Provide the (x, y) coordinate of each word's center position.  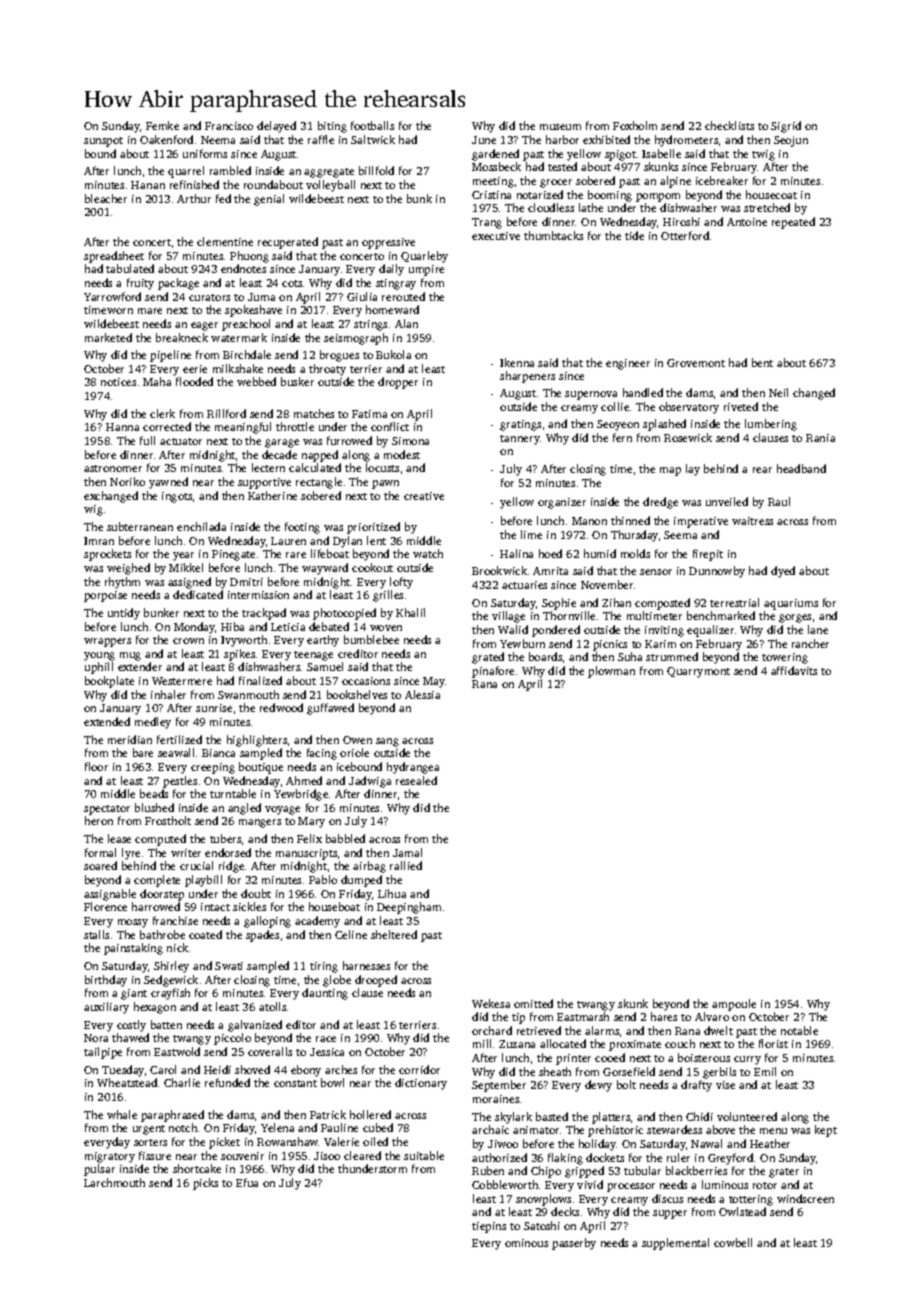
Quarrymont (698, 672)
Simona (410, 441)
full (147, 440)
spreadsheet (114, 257)
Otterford (685, 235)
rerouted (403, 296)
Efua (247, 1182)
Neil (778, 392)
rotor (765, 1185)
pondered (556, 631)
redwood (281, 707)
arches (341, 1069)
